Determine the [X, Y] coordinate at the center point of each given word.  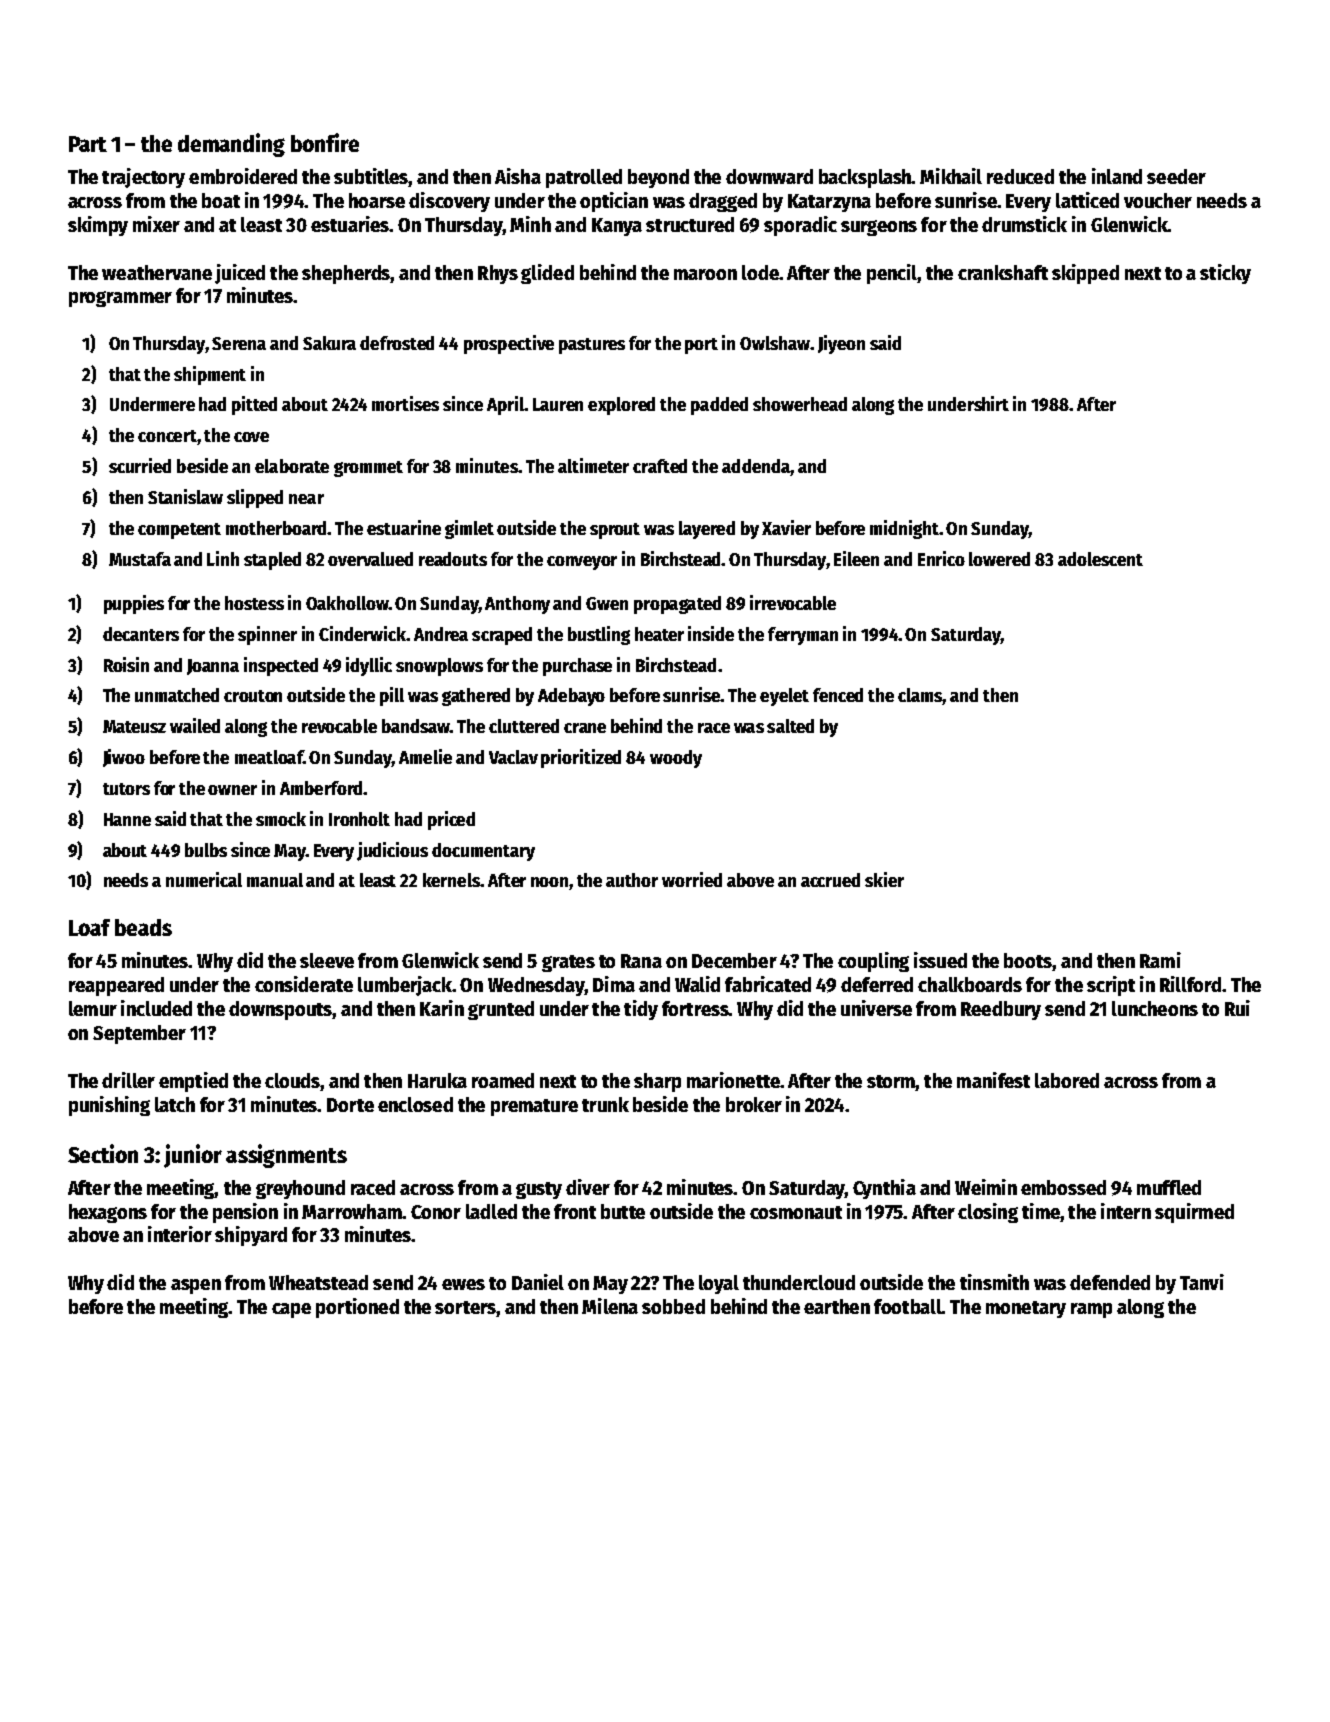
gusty [539, 1190]
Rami [1160, 960]
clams [920, 696]
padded [719, 406]
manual [275, 880]
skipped [1085, 274]
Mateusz [134, 726]
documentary [483, 852]
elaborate [292, 466]
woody [676, 759]
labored [1067, 1080]
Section [103, 1153]
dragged [723, 202]
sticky [1225, 274]
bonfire [325, 142]
